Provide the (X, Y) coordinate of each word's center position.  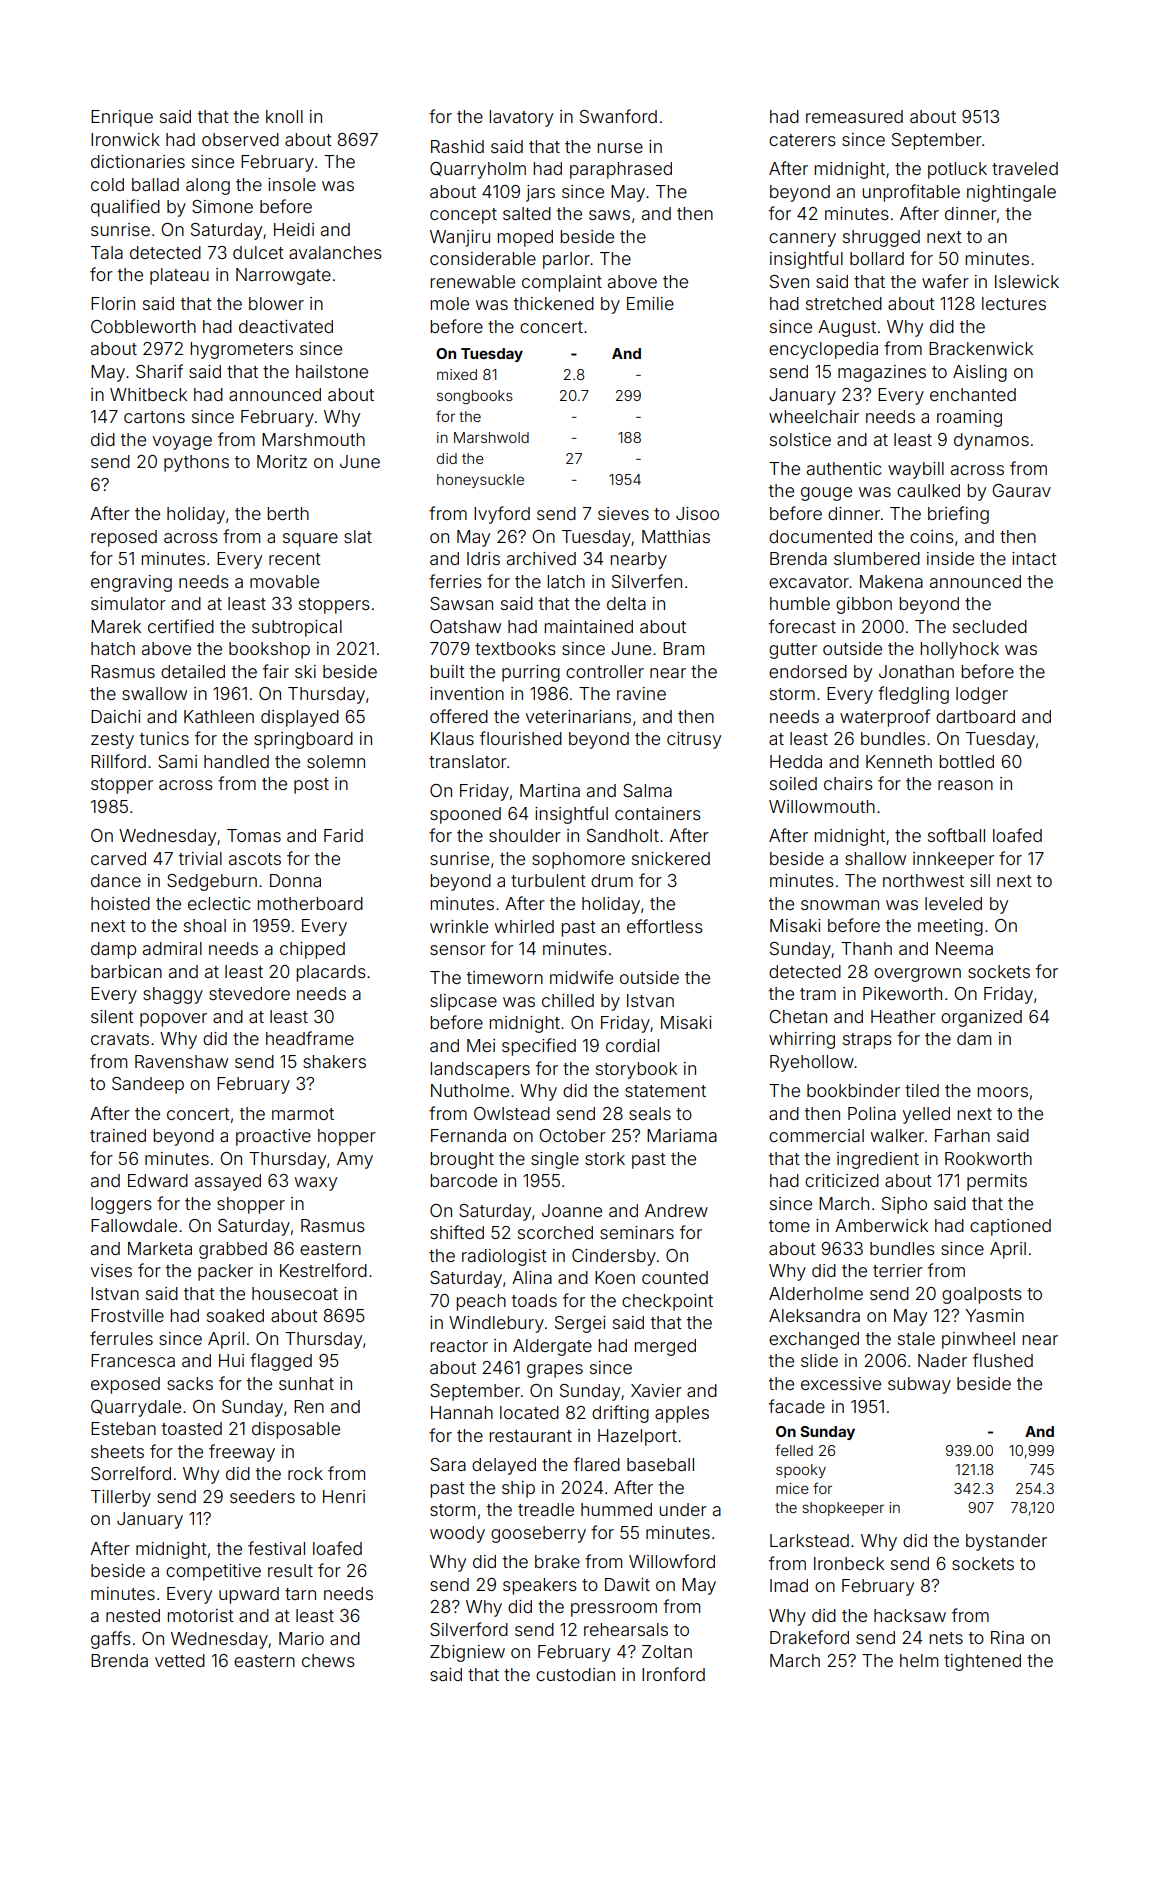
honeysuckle (480, 481)
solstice (800, 439)
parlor (566, 260)
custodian (575, 1674)
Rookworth (988, 1158)
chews (328, 1660)
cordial (632, 1045)
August (847, 328)
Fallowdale (134, 1225)
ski (305, 671)
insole (292, 184)
